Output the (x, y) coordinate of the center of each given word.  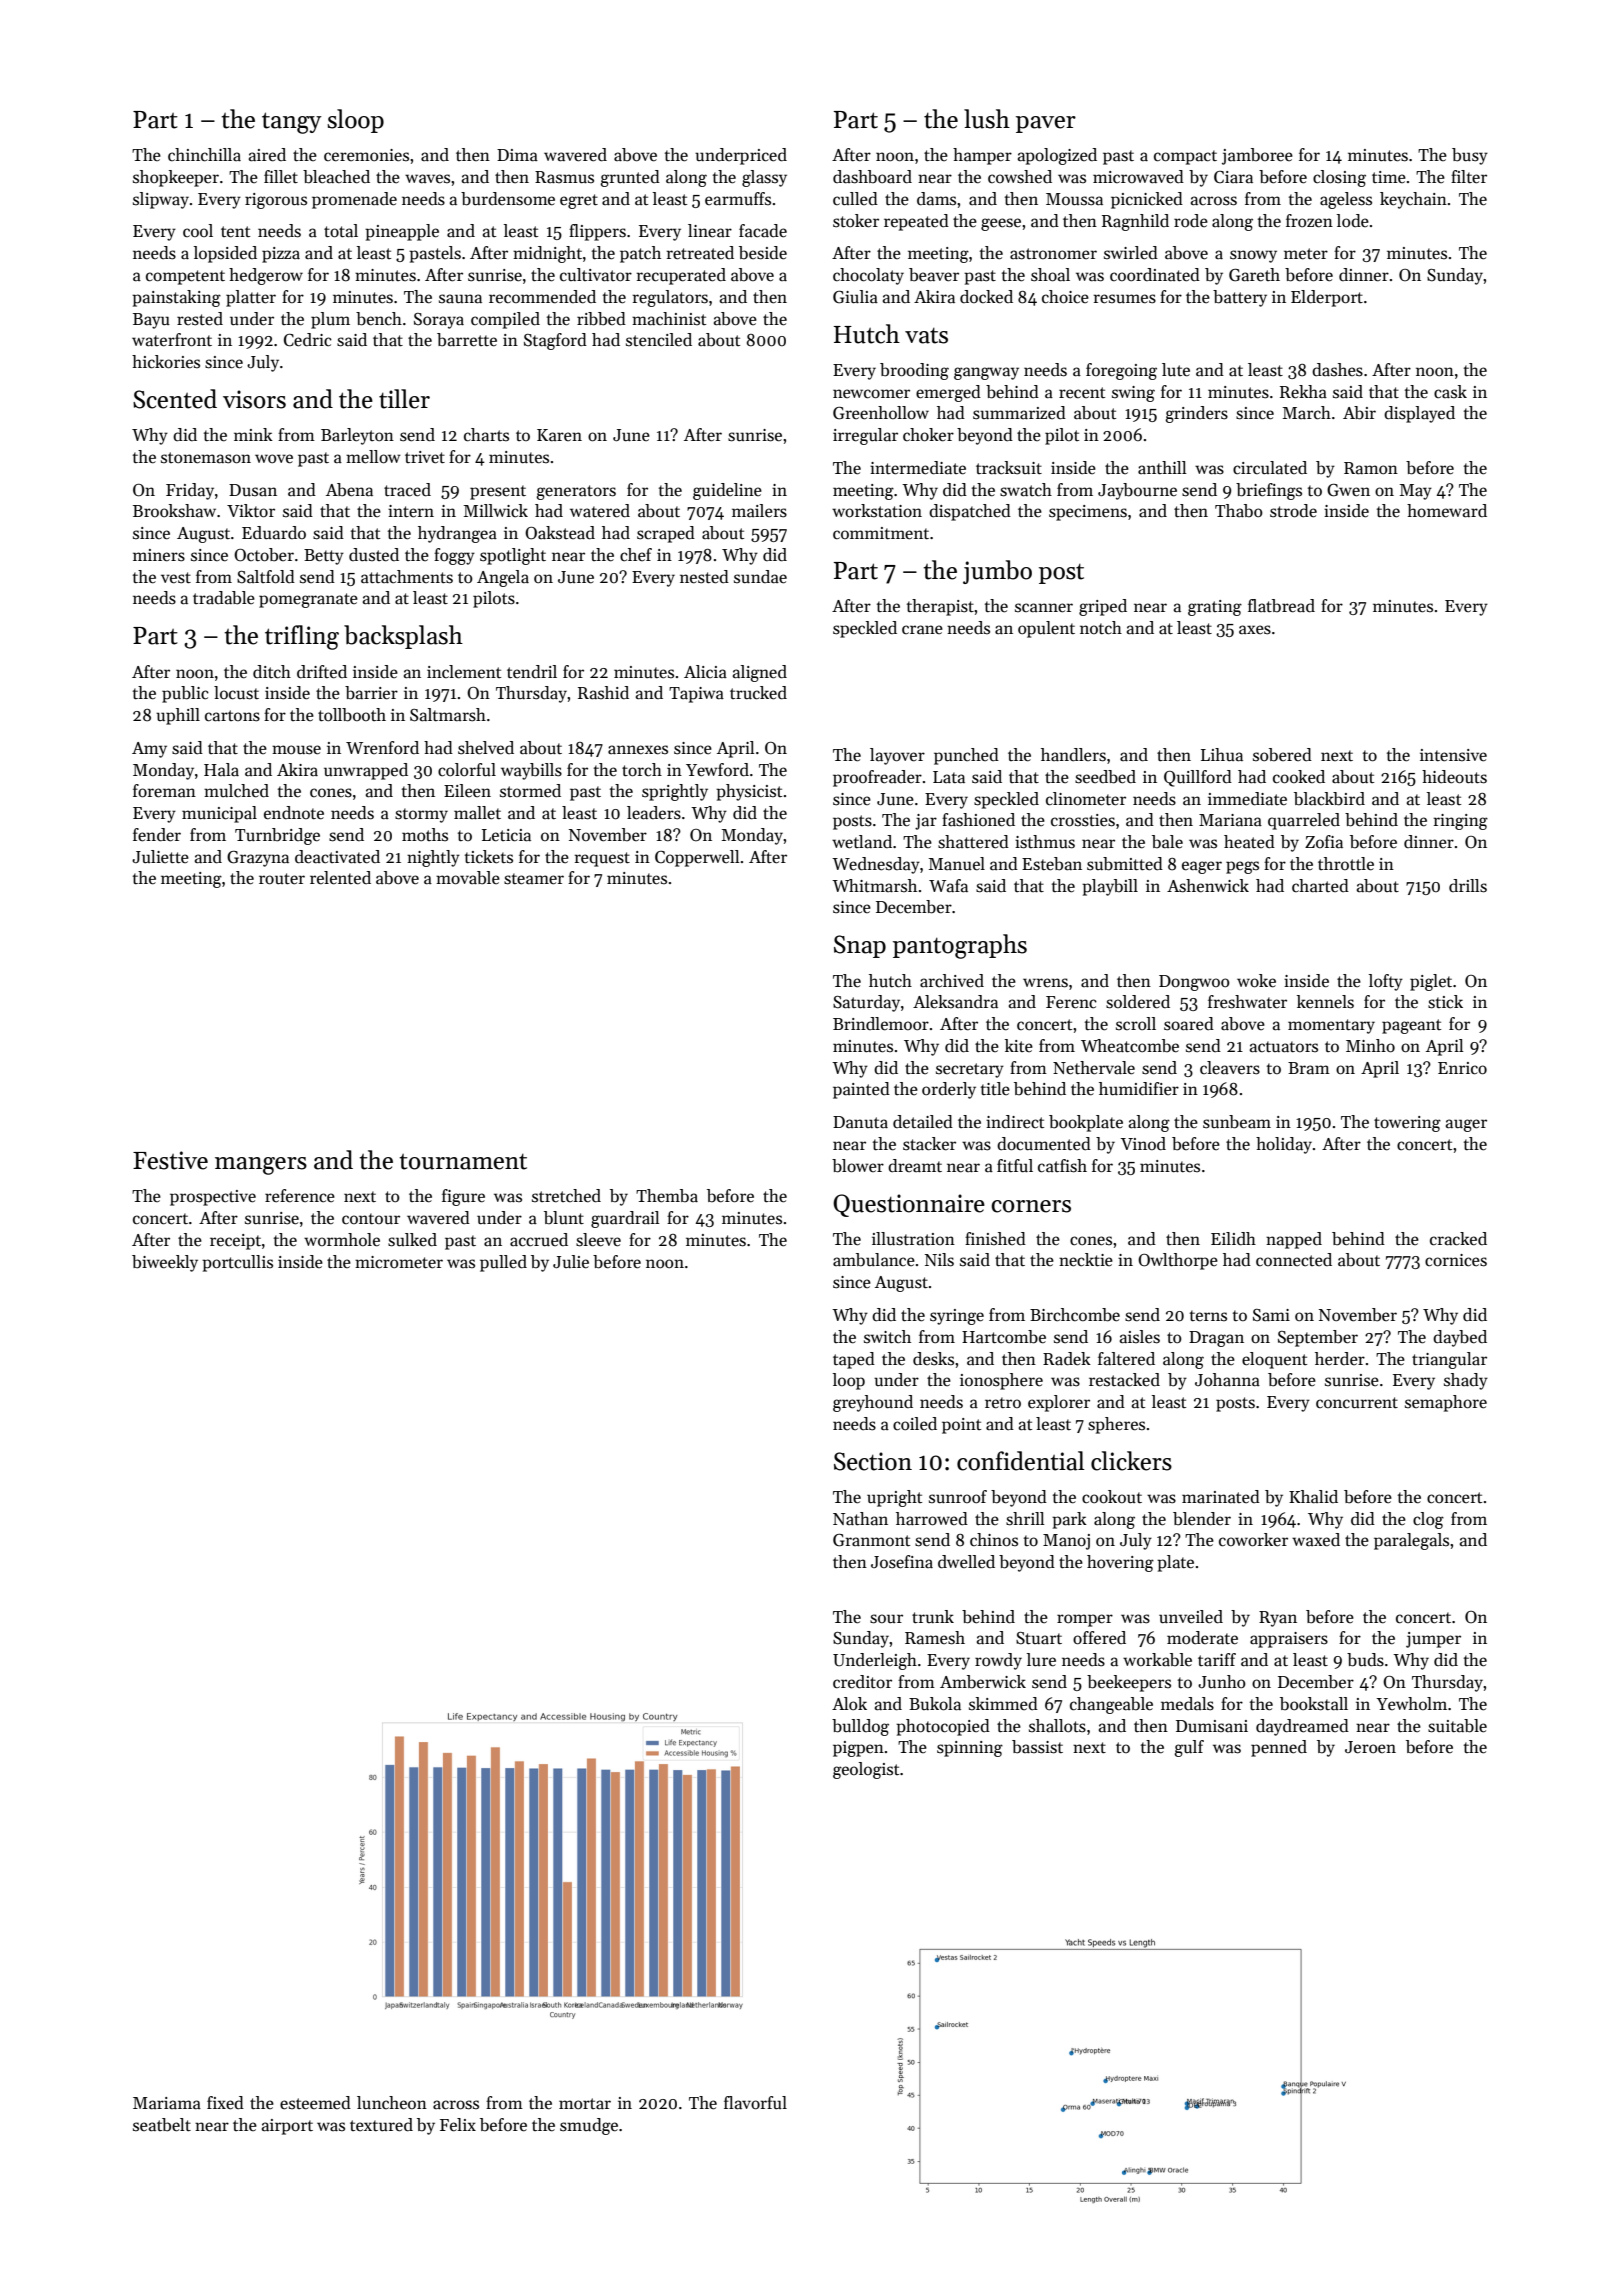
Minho (1370, 1046)
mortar (585, 2103)
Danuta (860, 1122)
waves (427, 179)
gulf (1189, 1748)
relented (340, 878)
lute (1176, 370)
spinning (970, 1749)
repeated (916, 222)
